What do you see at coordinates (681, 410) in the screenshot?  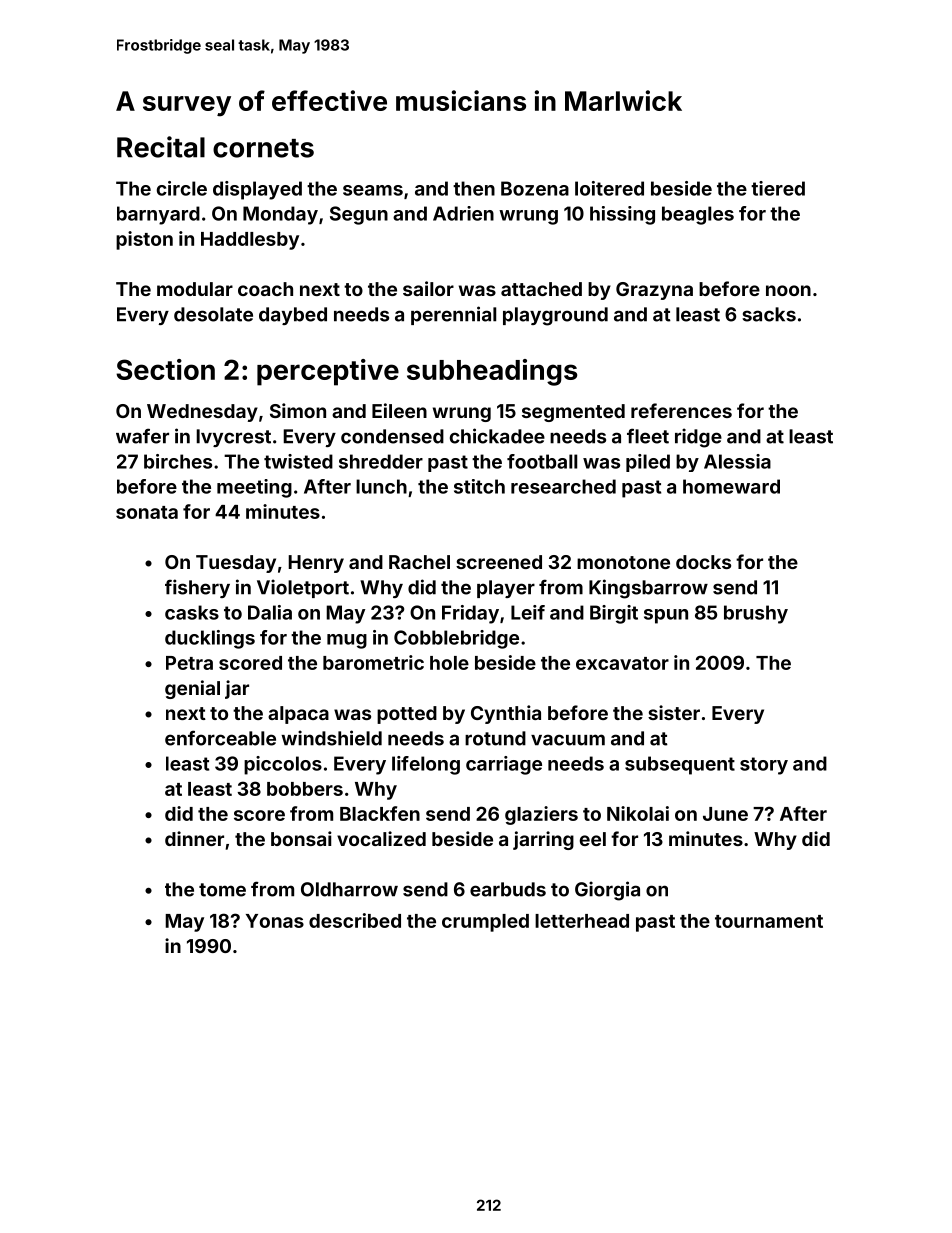 I see `references` at bounding box center [681, 410].
